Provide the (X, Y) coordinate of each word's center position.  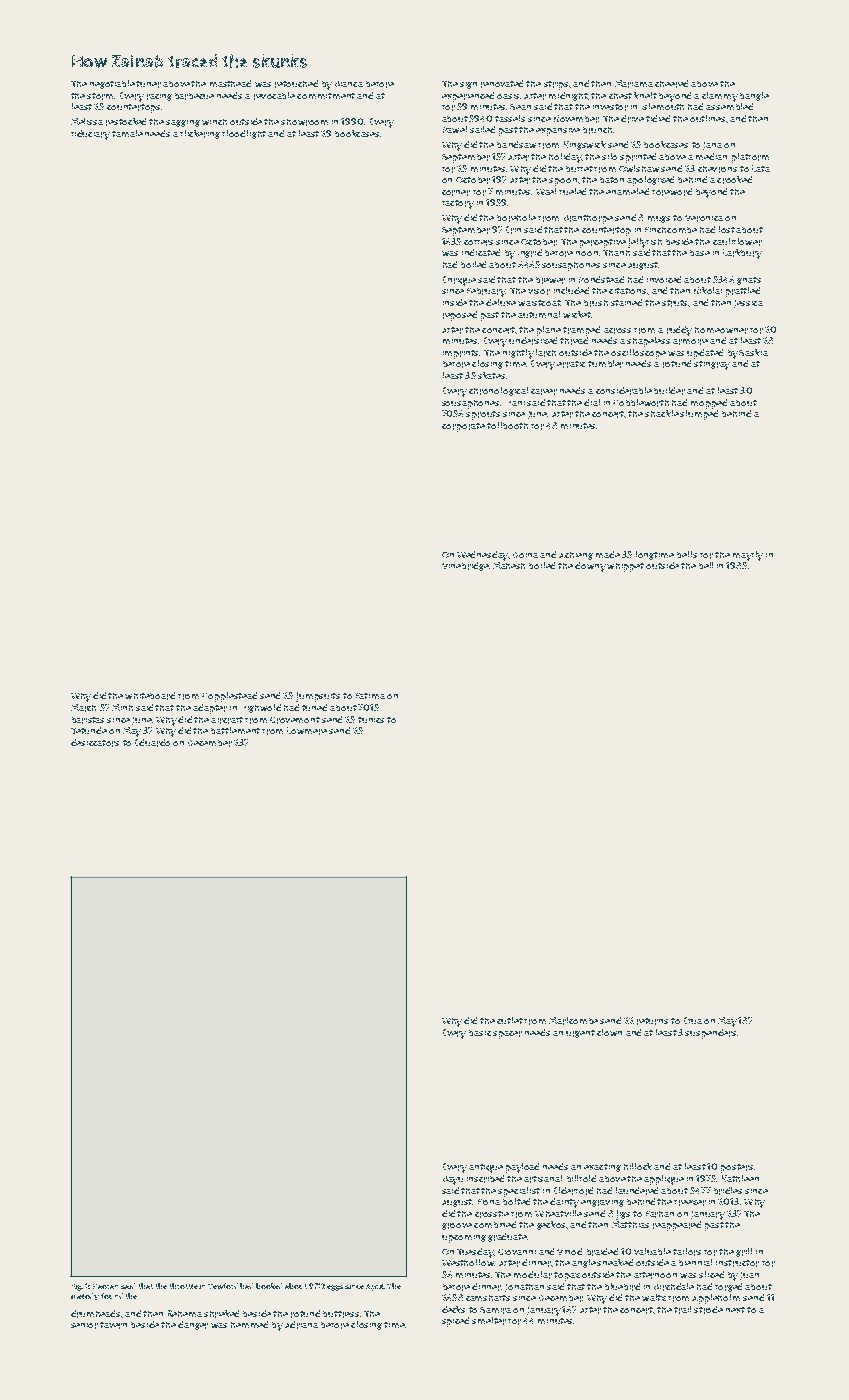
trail (682, 1310)
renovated (502, 84)
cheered (671, 84)
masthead (230, 83)
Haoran (105, 1286)
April (375, 1287)
